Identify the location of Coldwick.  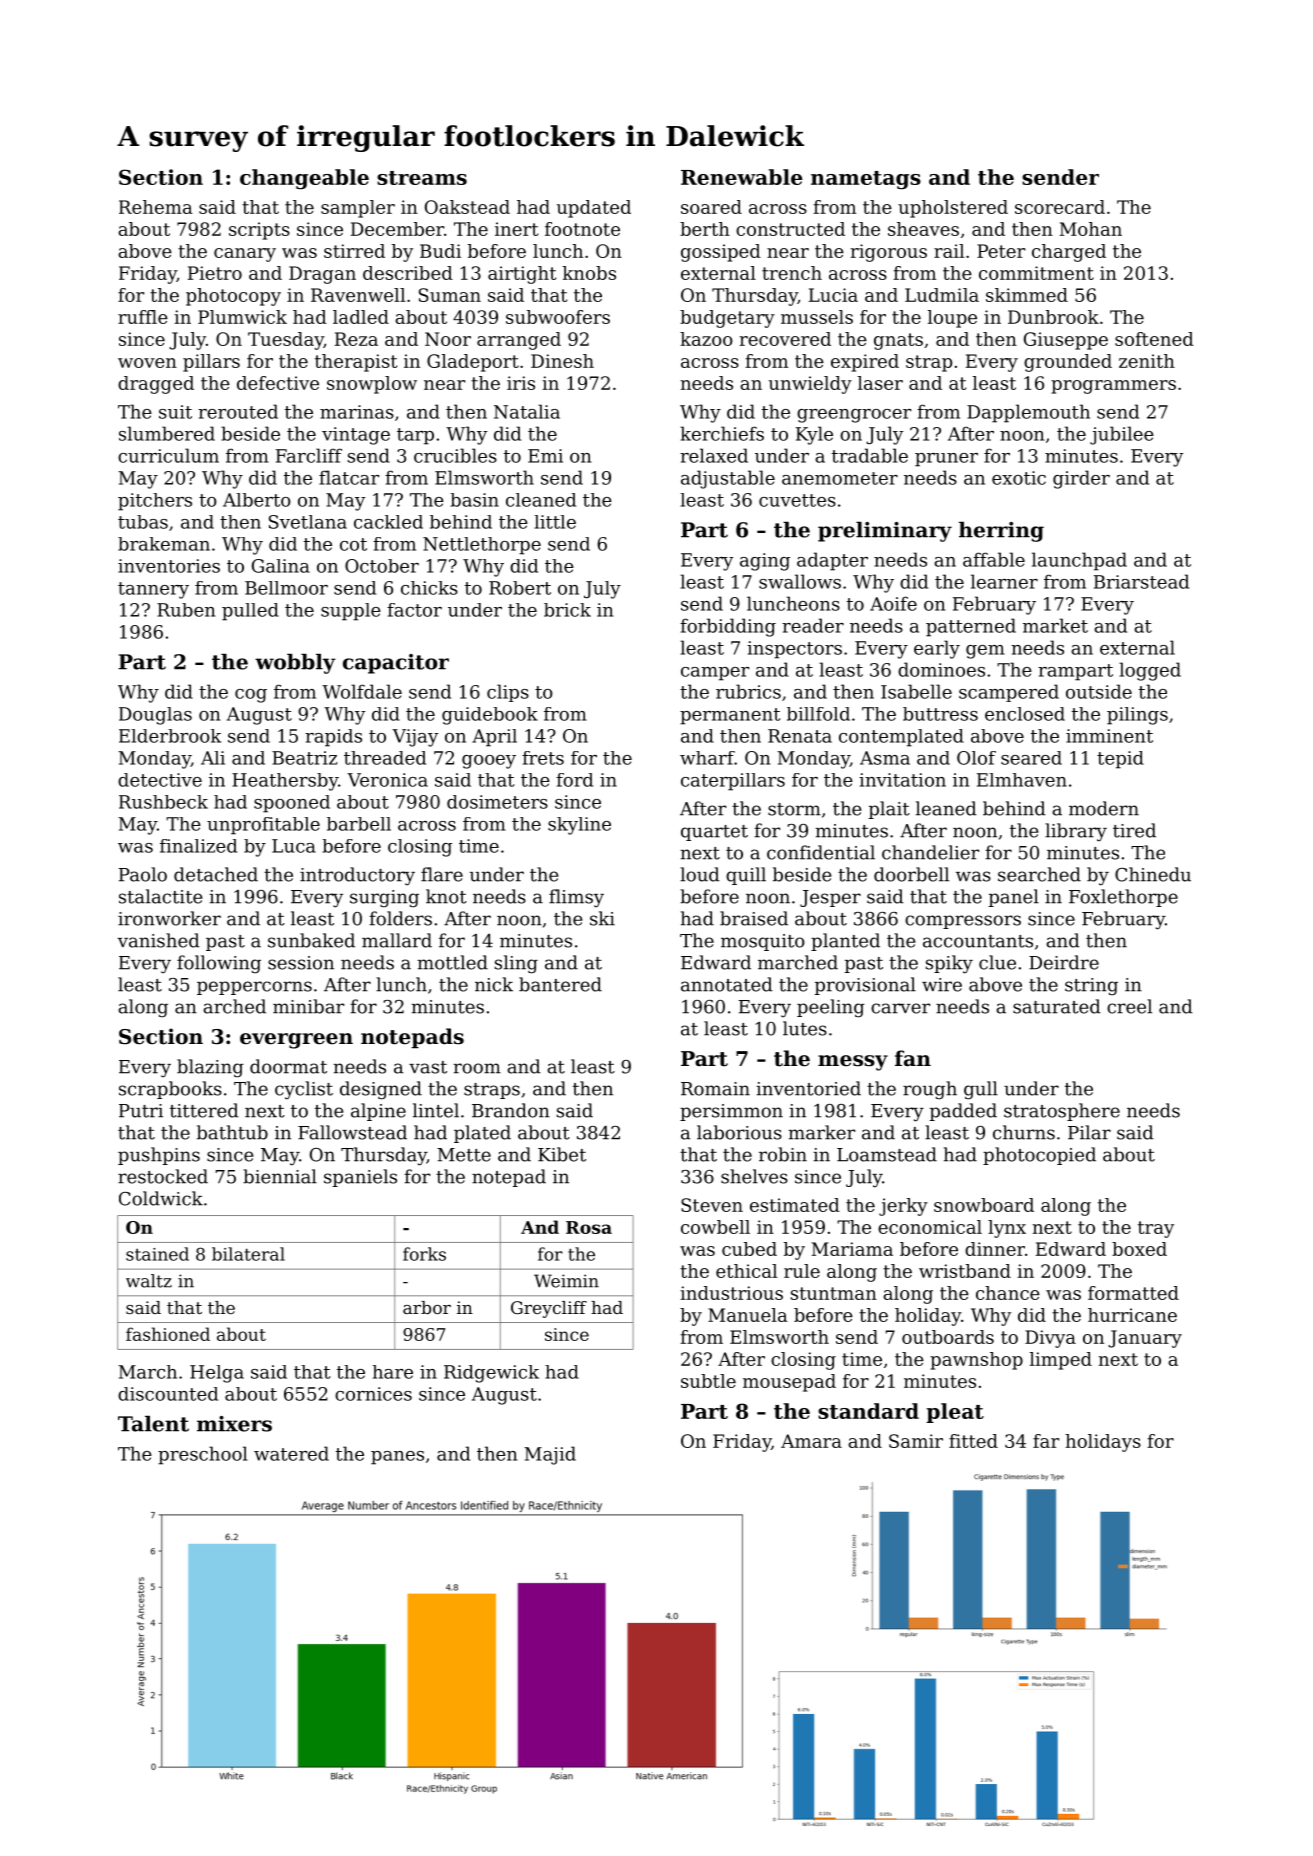
(161, 1198).
